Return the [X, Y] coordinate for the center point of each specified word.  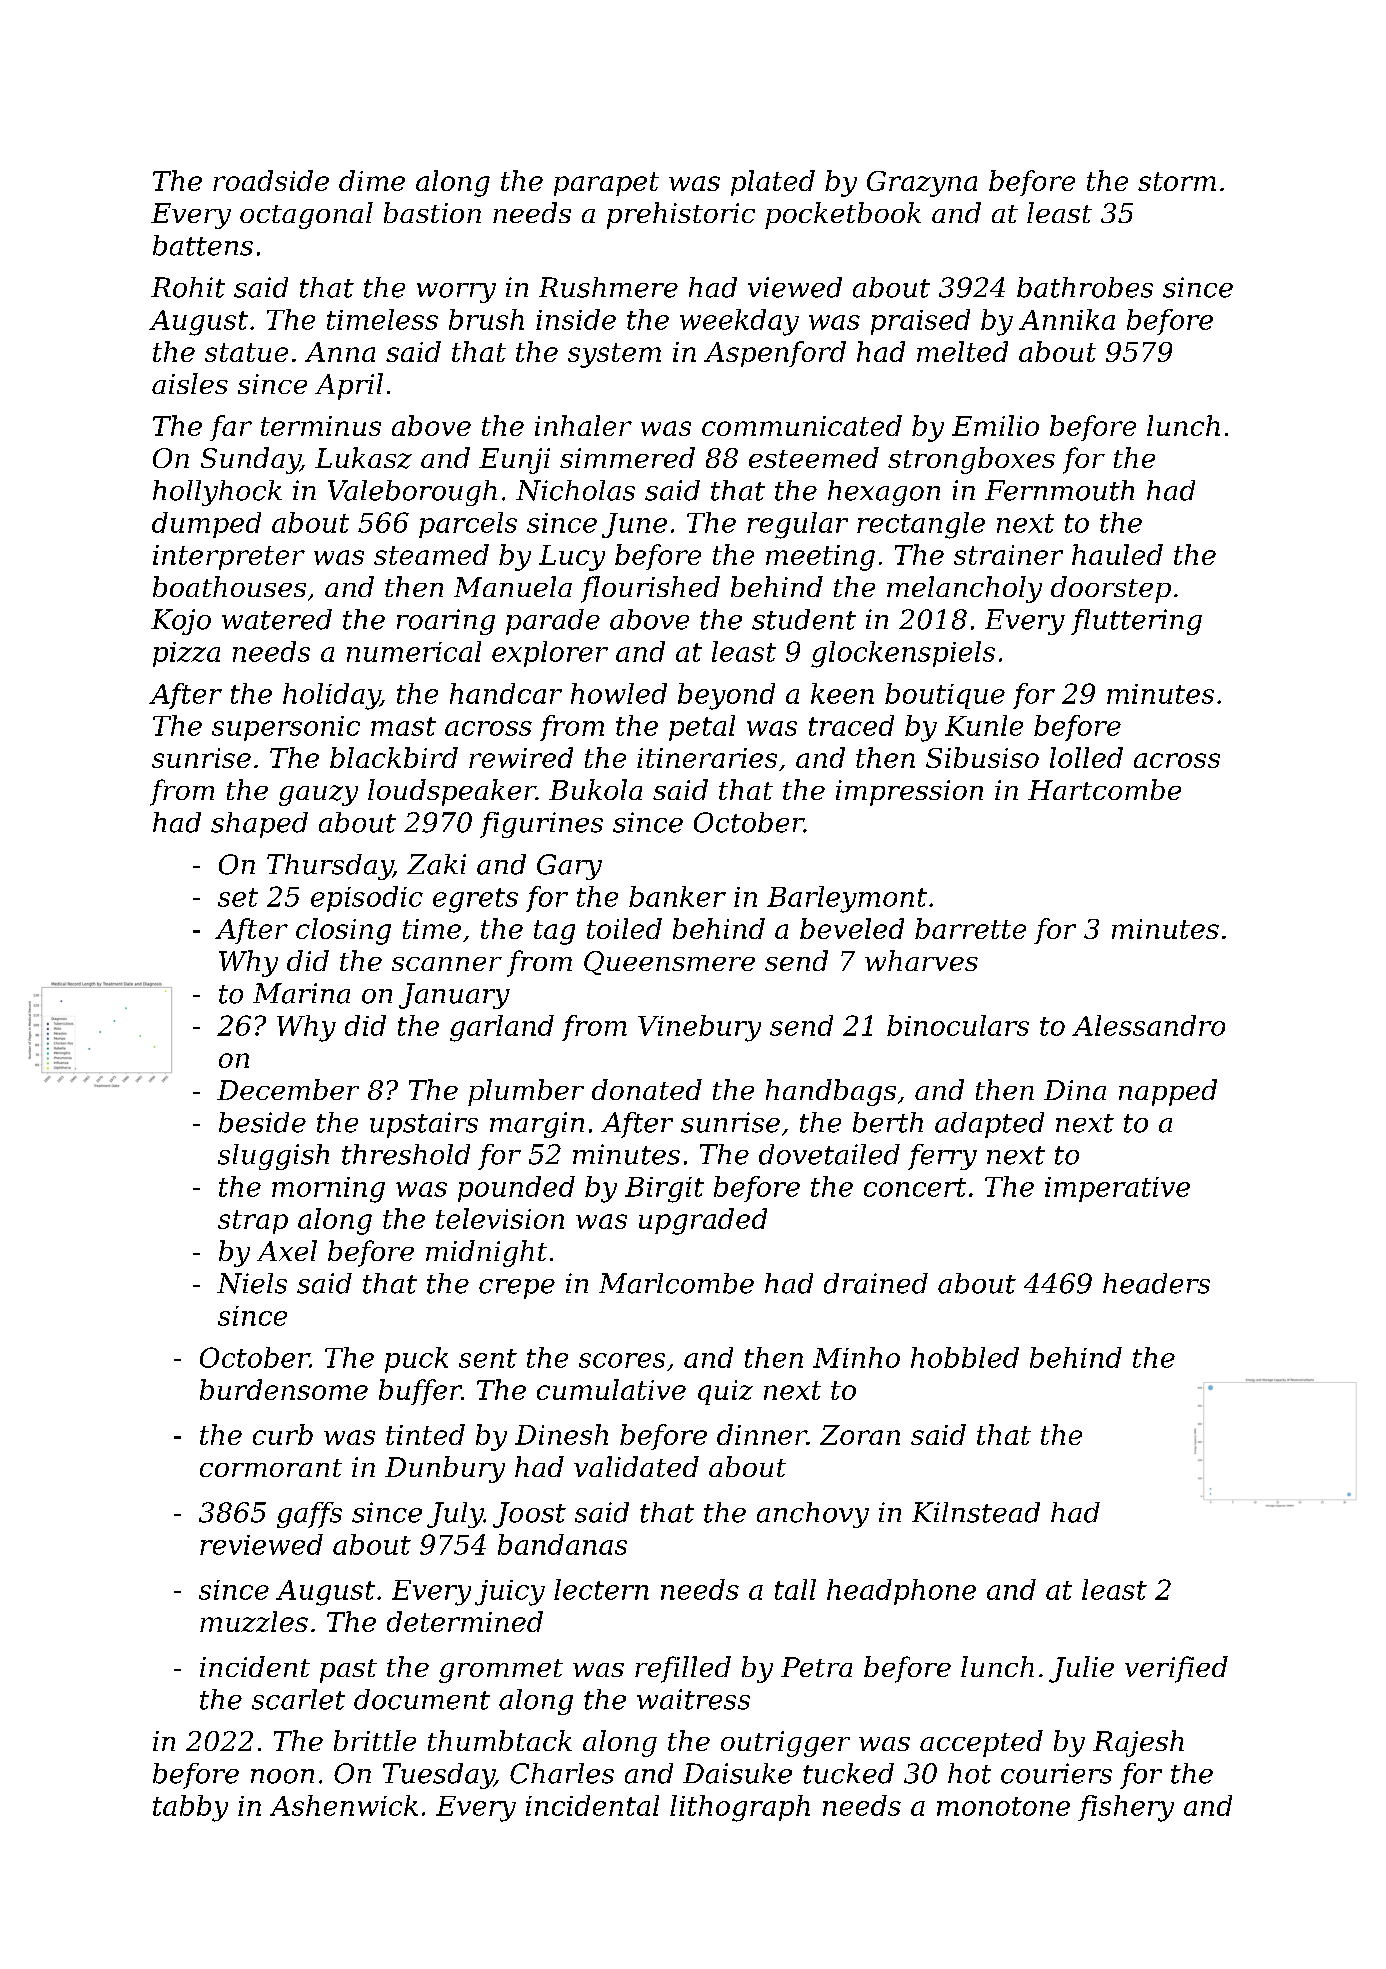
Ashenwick [344, 1805]
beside [262, 1122]
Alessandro [1148, 1025]
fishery [1126, 1808]
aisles [190, 383]
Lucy [572, 558]
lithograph [740, 1808]
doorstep [1111, 589]
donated [647, 1089]
